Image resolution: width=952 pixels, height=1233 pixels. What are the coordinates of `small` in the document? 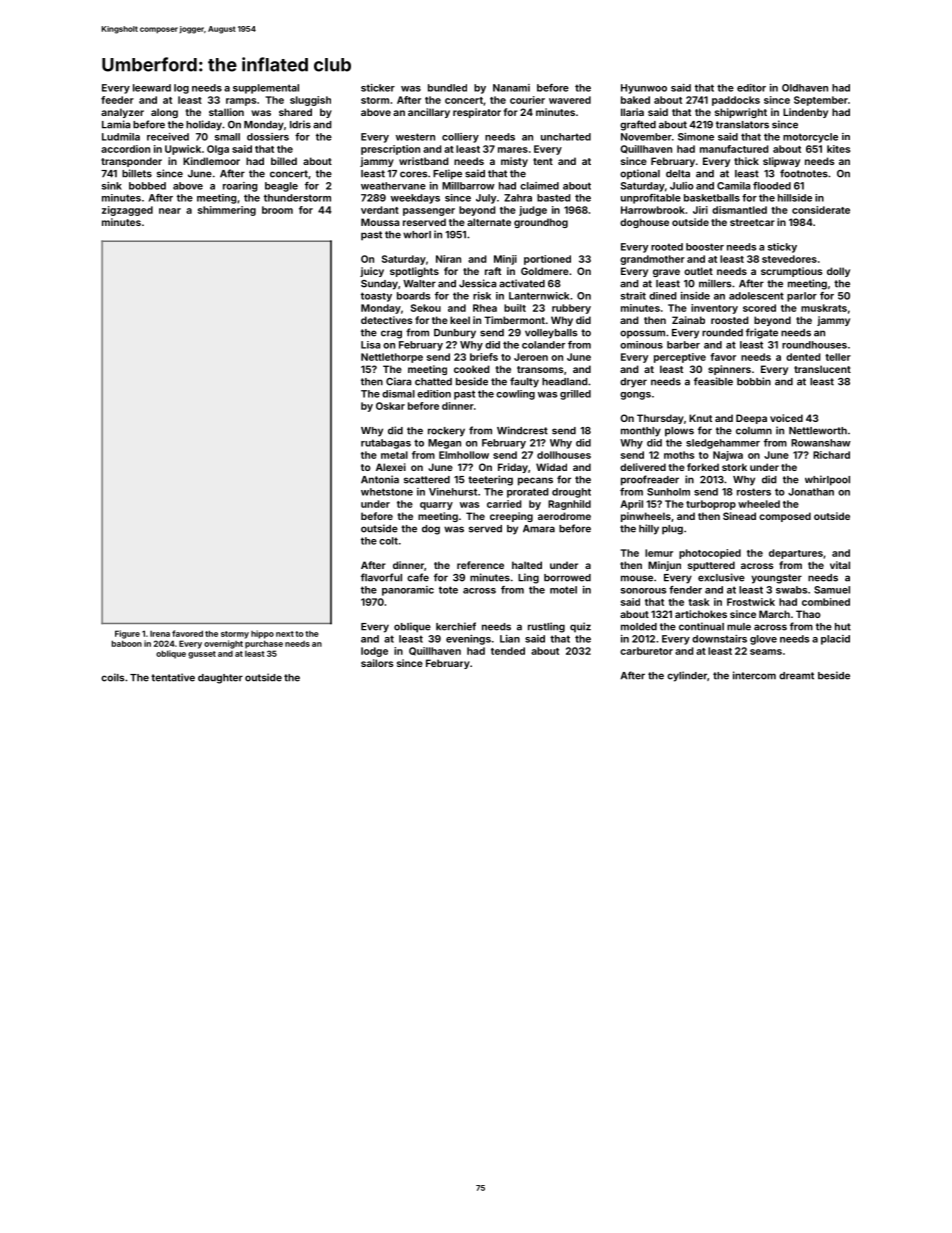 It's located at (227, 137).
